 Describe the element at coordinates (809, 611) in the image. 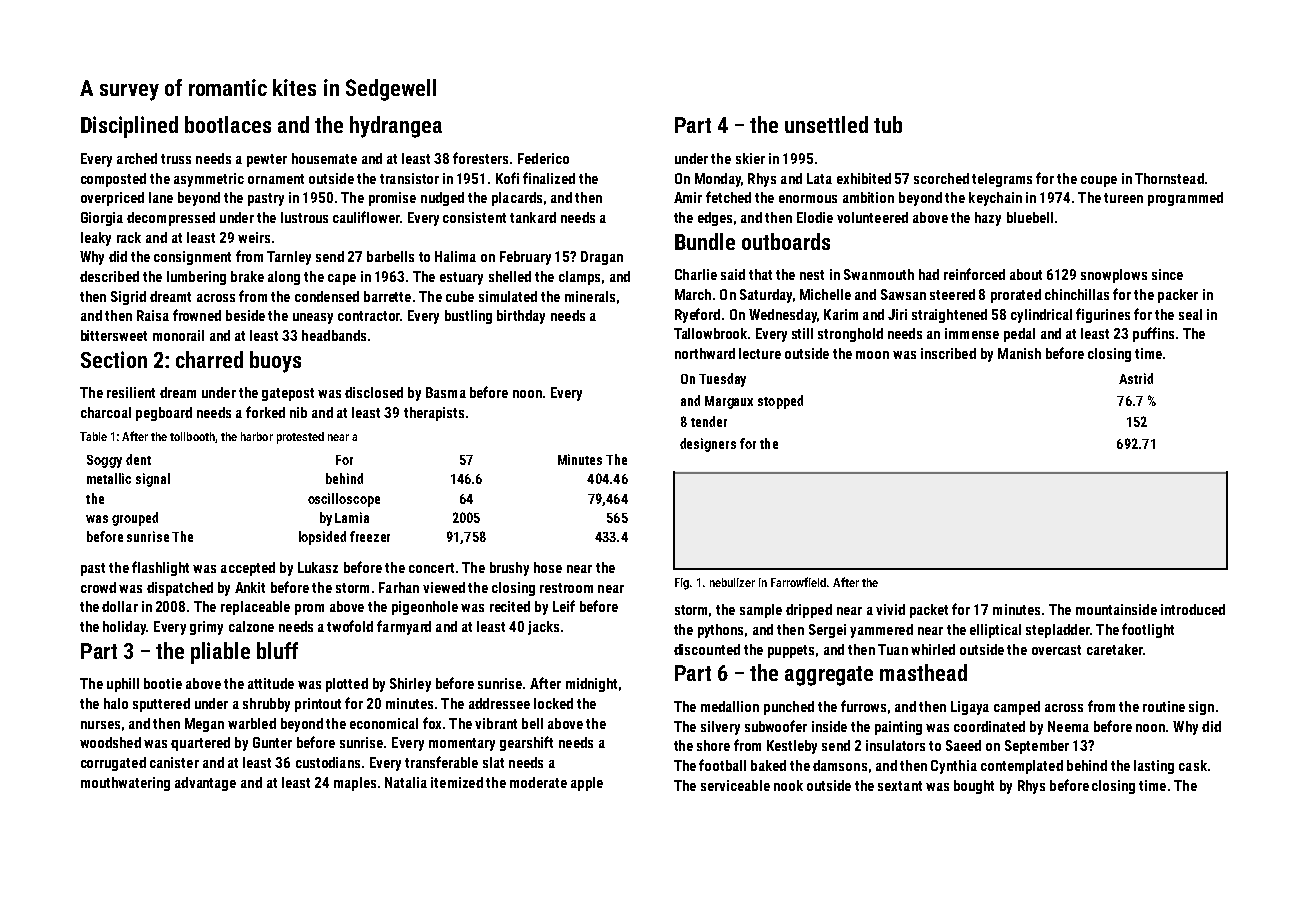

I see `dripped` at that location.
